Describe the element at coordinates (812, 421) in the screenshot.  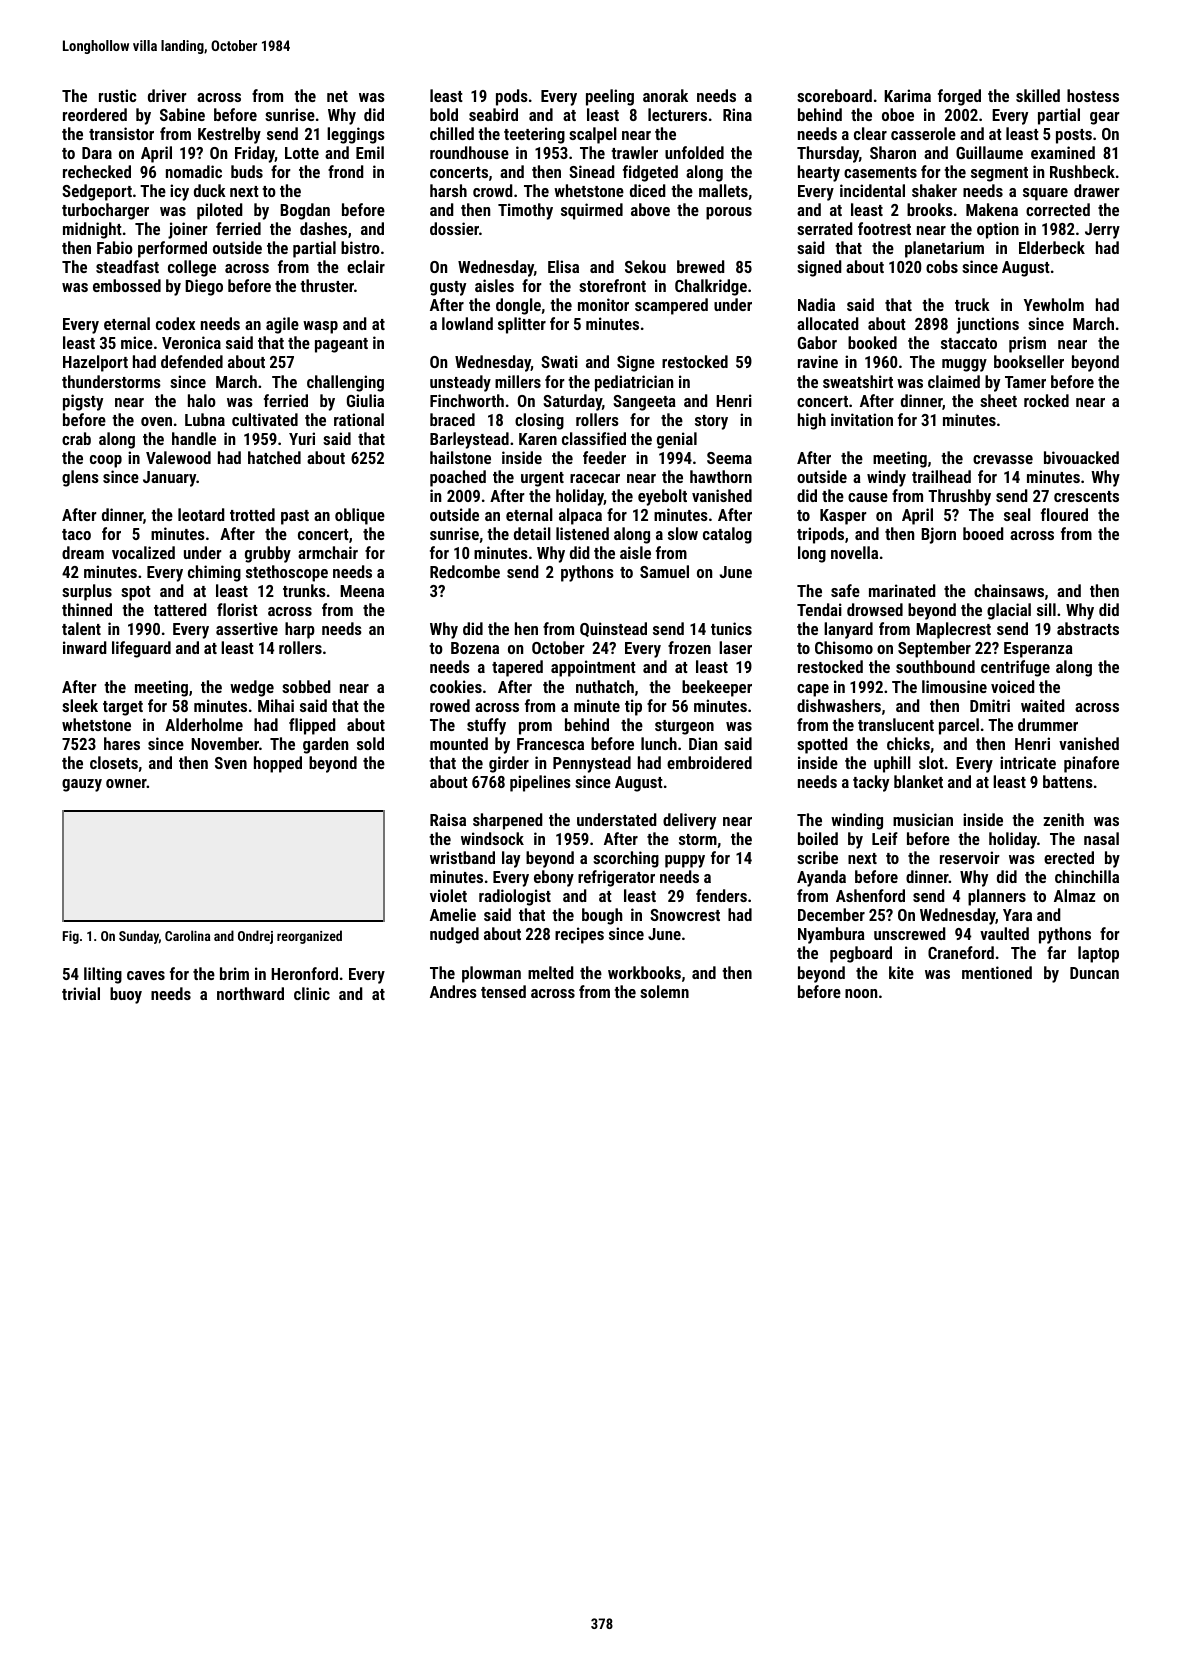
I see `high` at that location.
